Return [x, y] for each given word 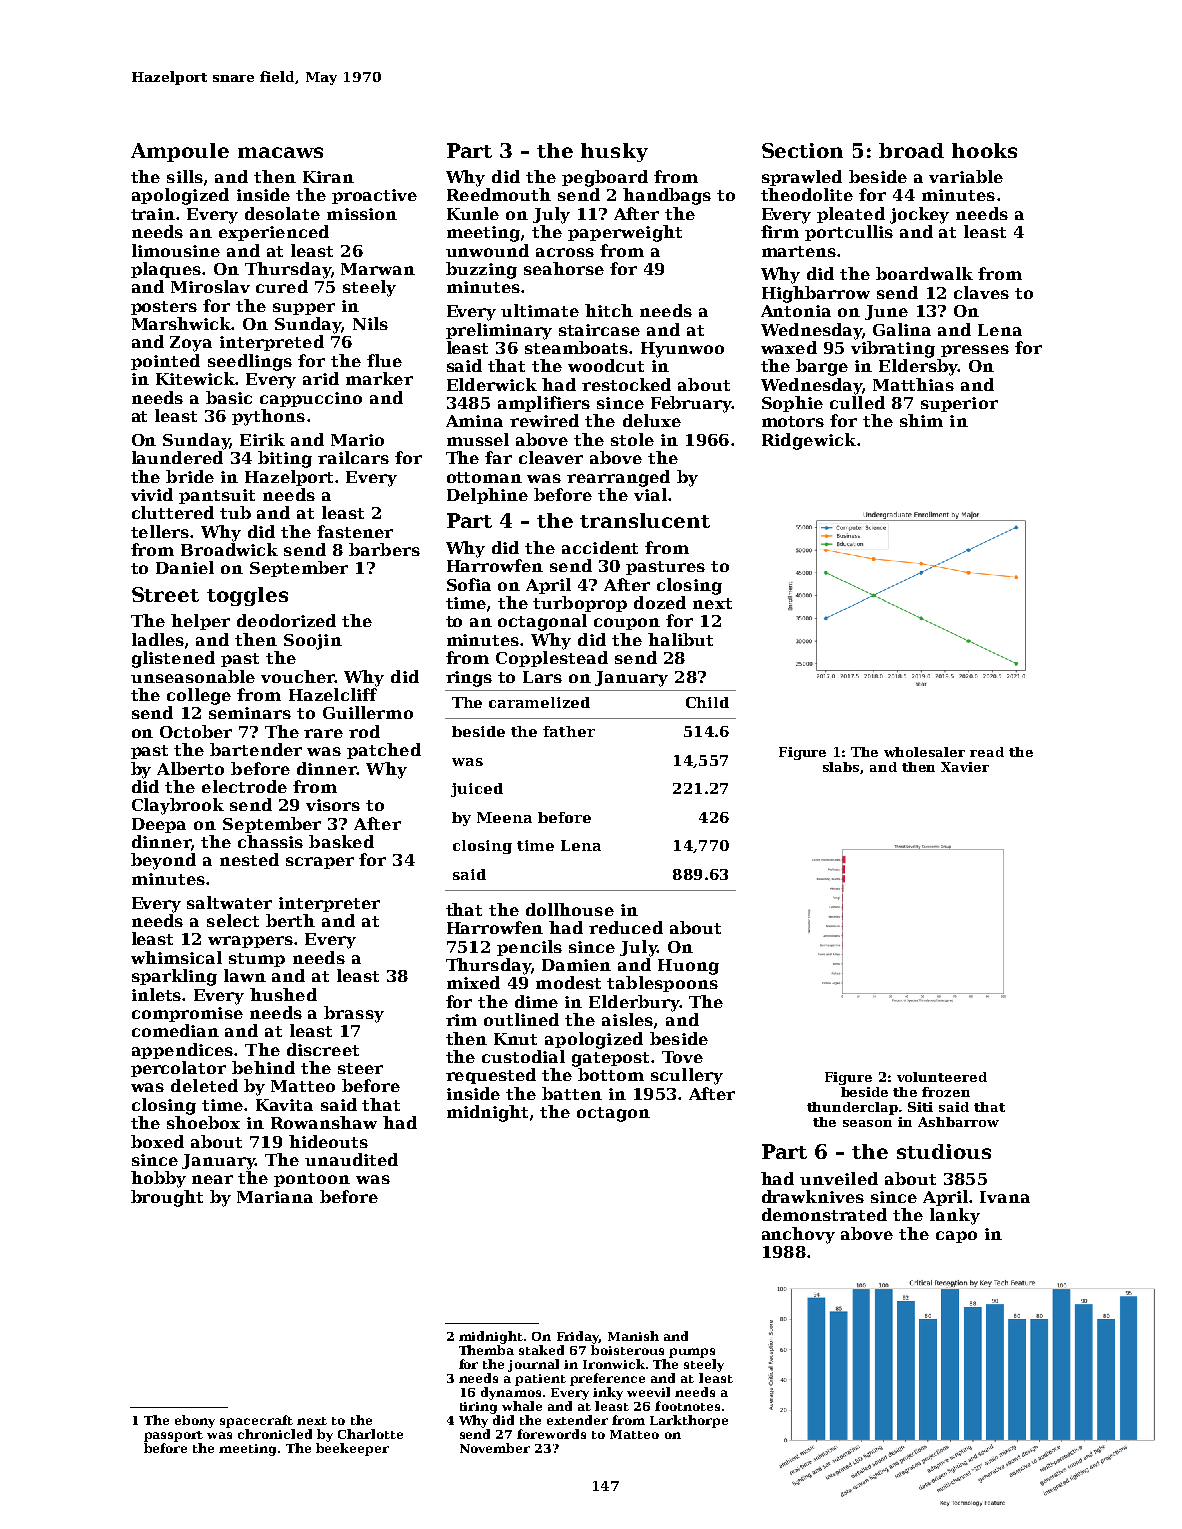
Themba [486, 1350]
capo [956, 1237]
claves [981, 292]
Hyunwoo [682, 350]
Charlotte [370, 1434]
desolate [282, 213]
